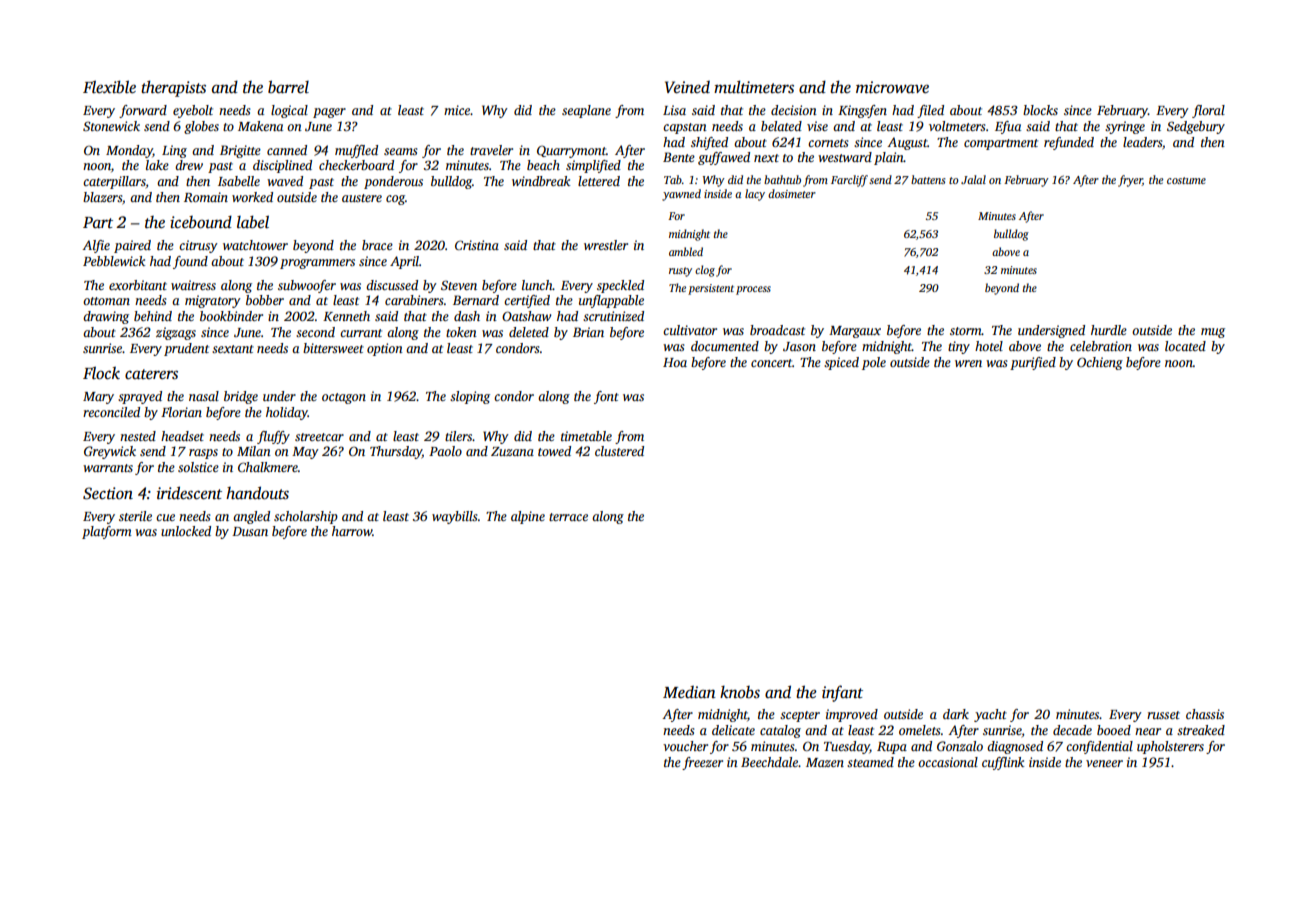 Image resolution: width=1308 pixels, height=924 pixels. I want to click on forward, so click(143, 111).
